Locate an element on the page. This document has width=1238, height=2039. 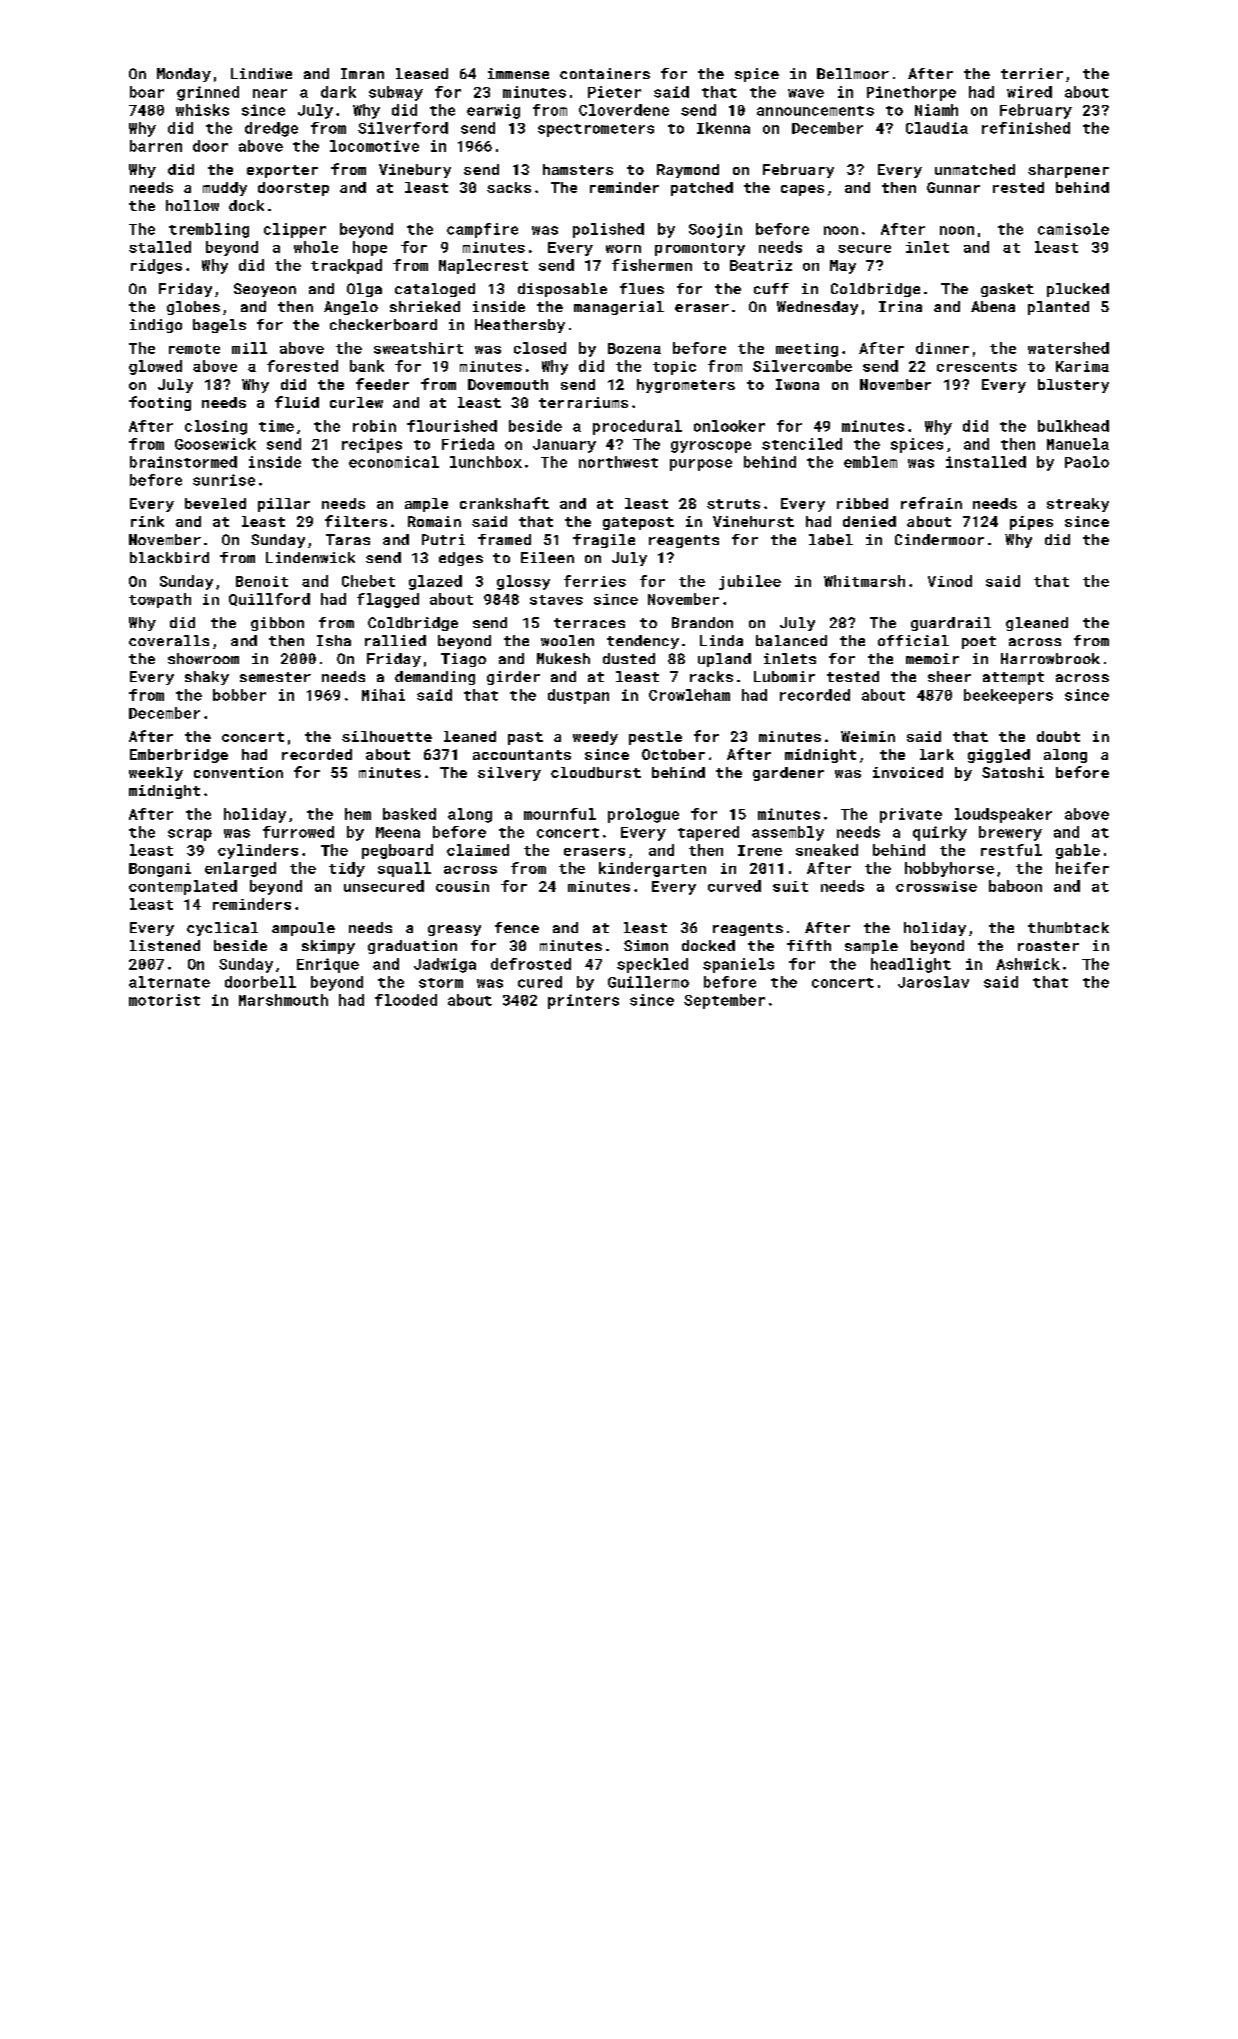
January is located at coordinates (564, 446).
